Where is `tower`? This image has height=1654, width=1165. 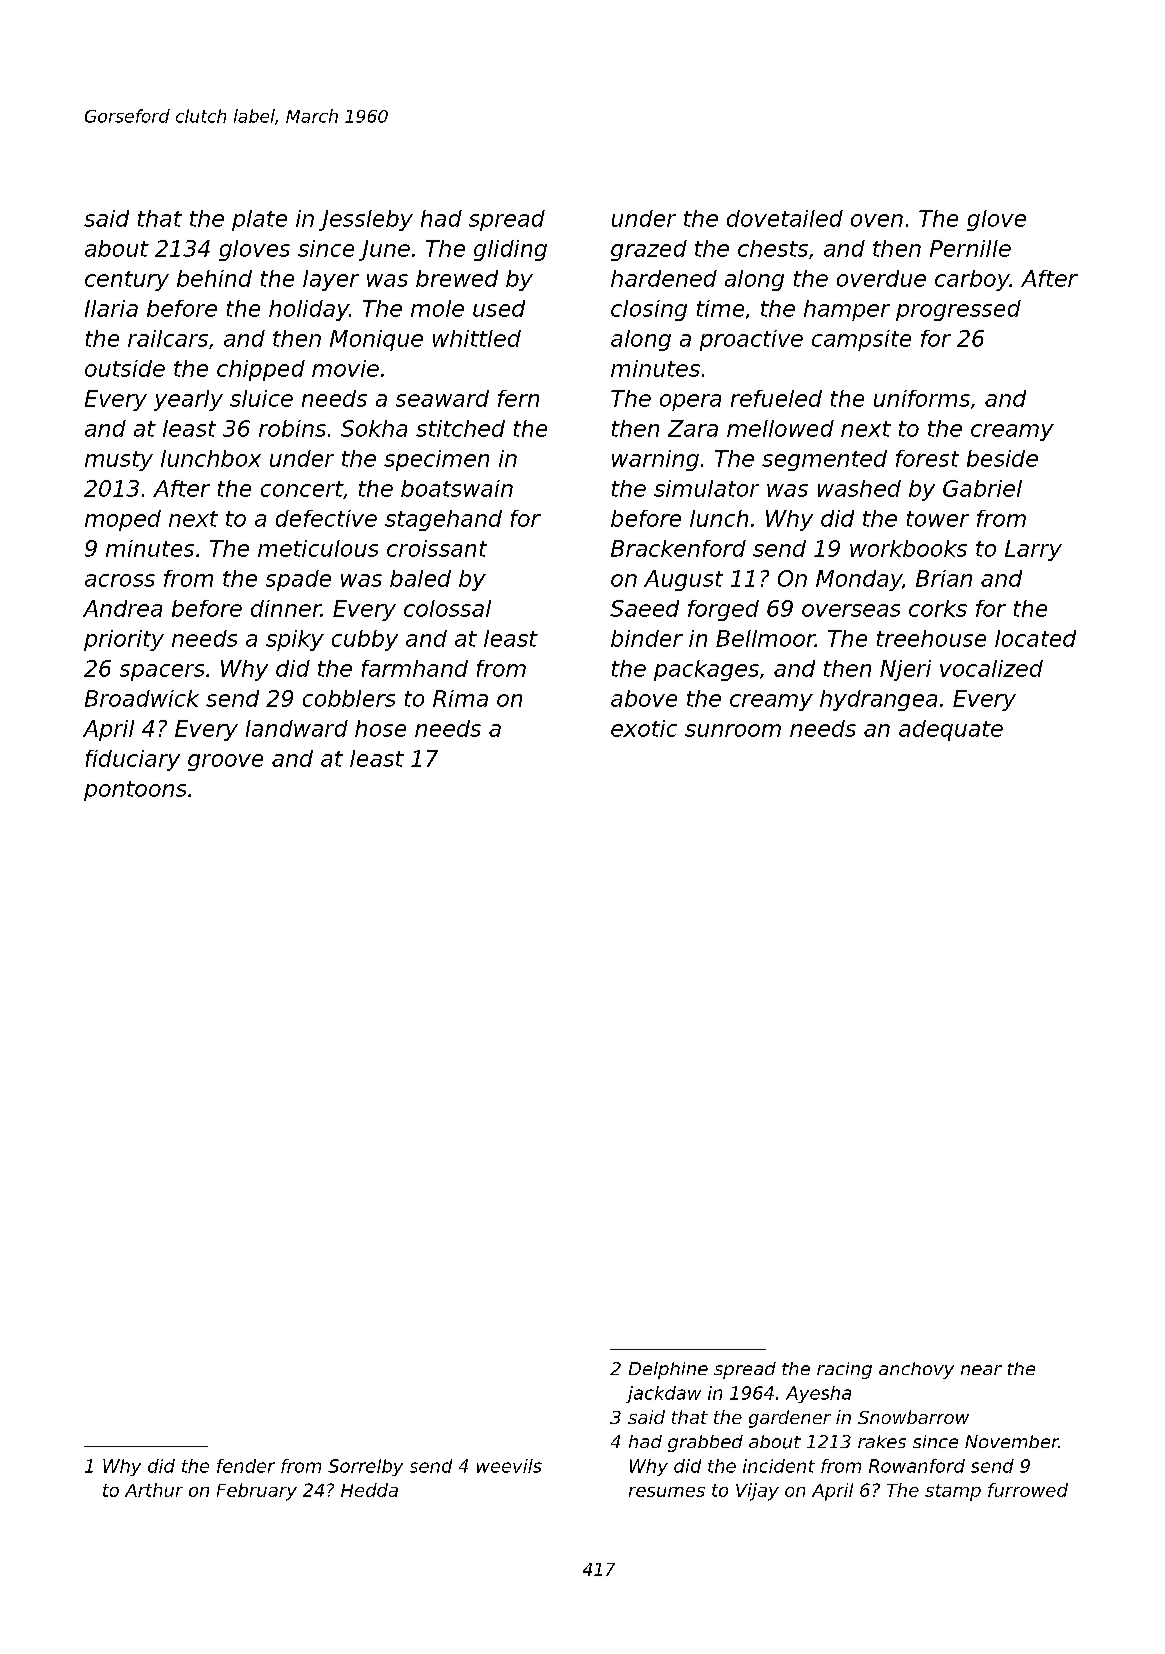
tower is located at coordinates (938, 519).
